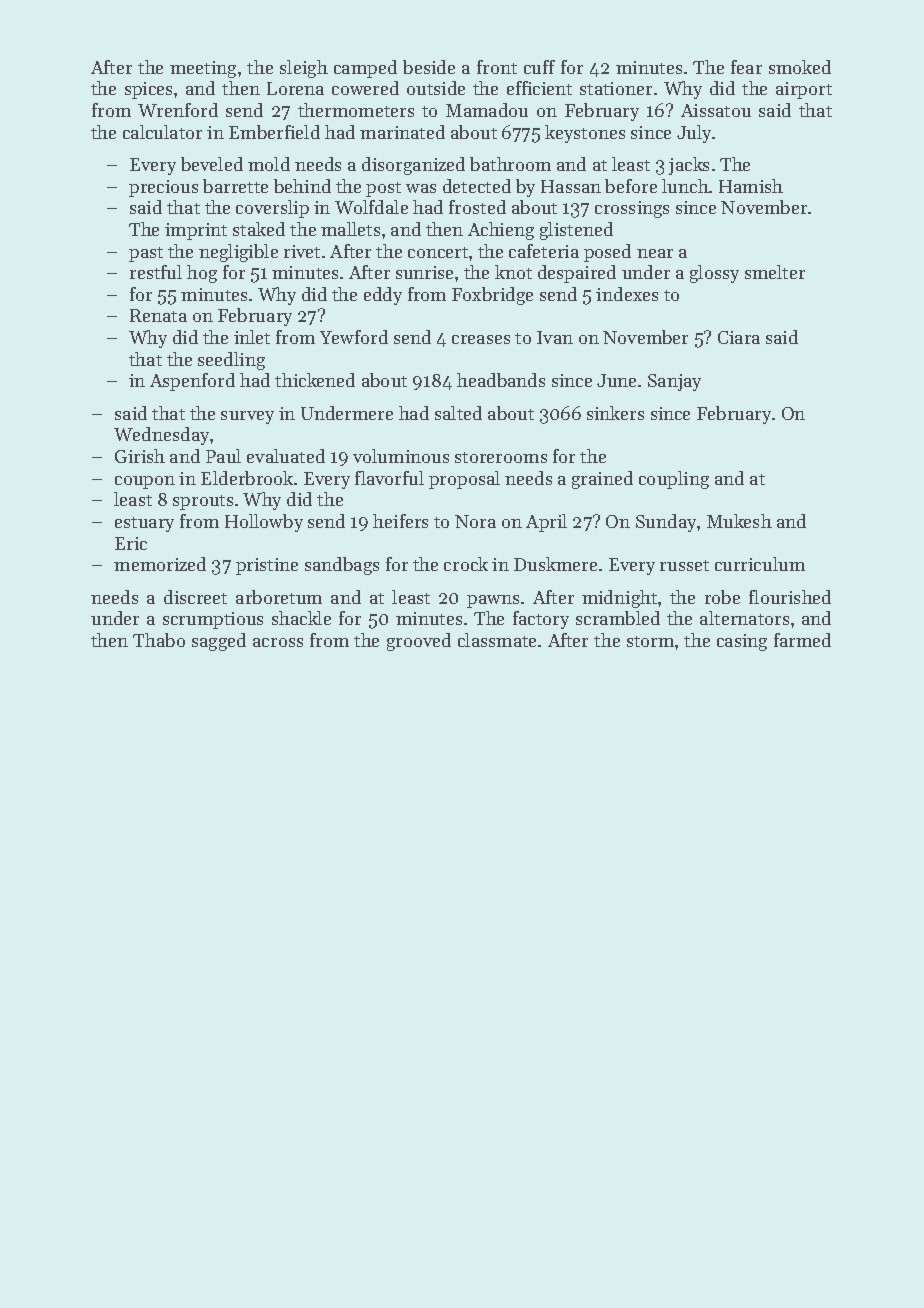 The width and height of the document is (924, 1308). I want to click on Achieng, so click(501, 231).
